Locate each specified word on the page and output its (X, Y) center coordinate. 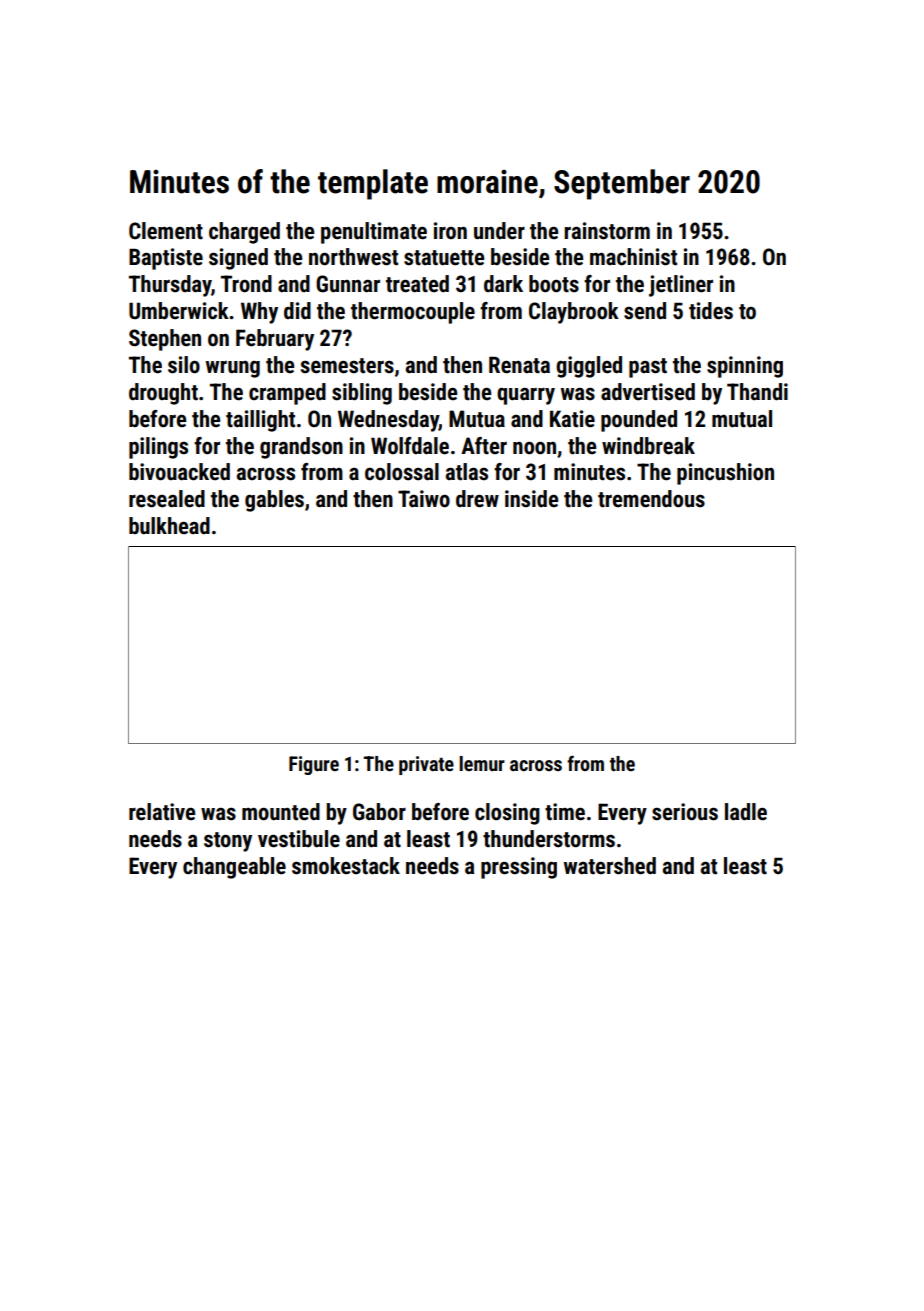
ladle (746, 812)
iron (450, 230)
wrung (232, 369)
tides (711, 311)
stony (228, 842)
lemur (482, 763)
